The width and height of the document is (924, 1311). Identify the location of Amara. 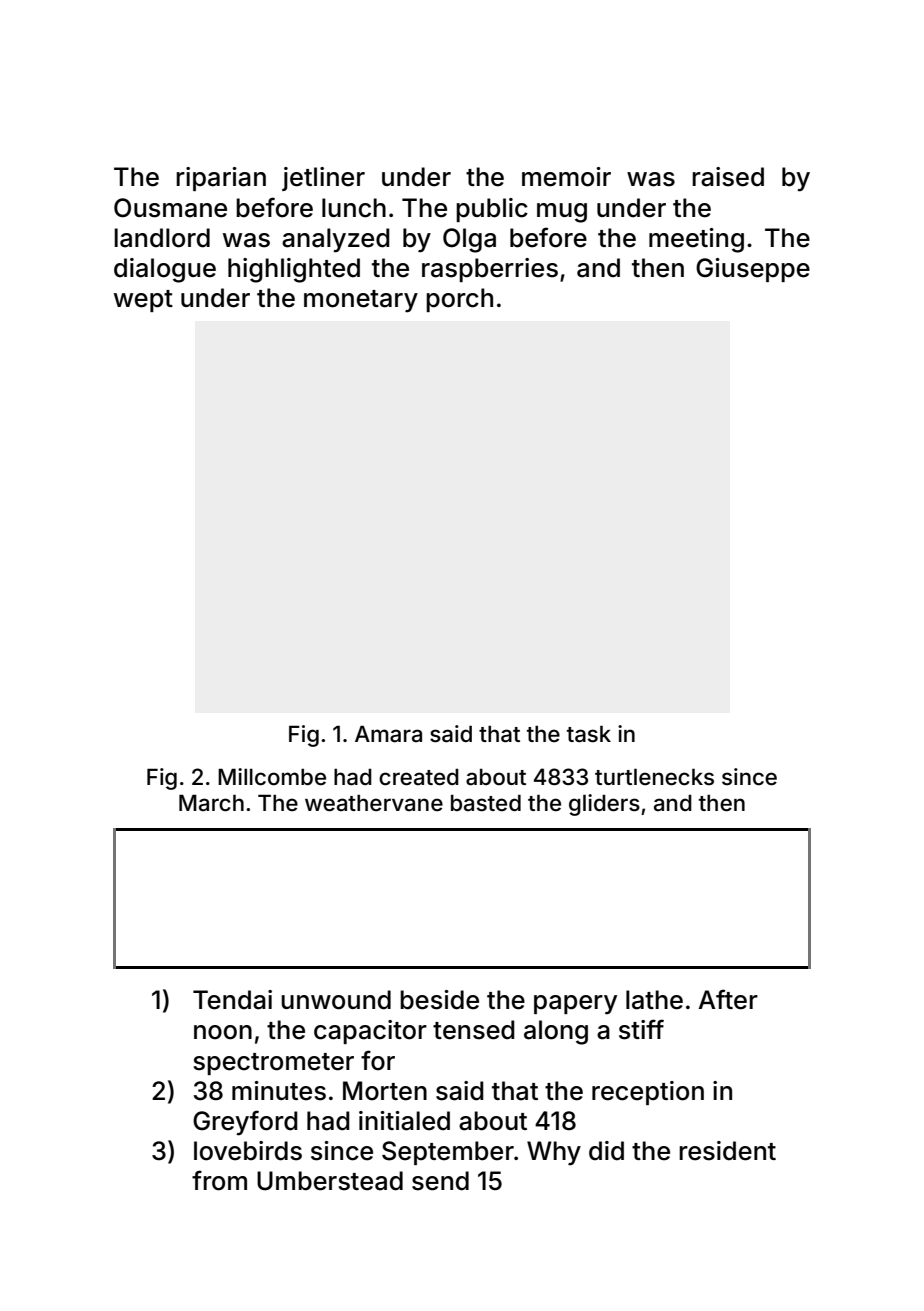
(388, 734).
